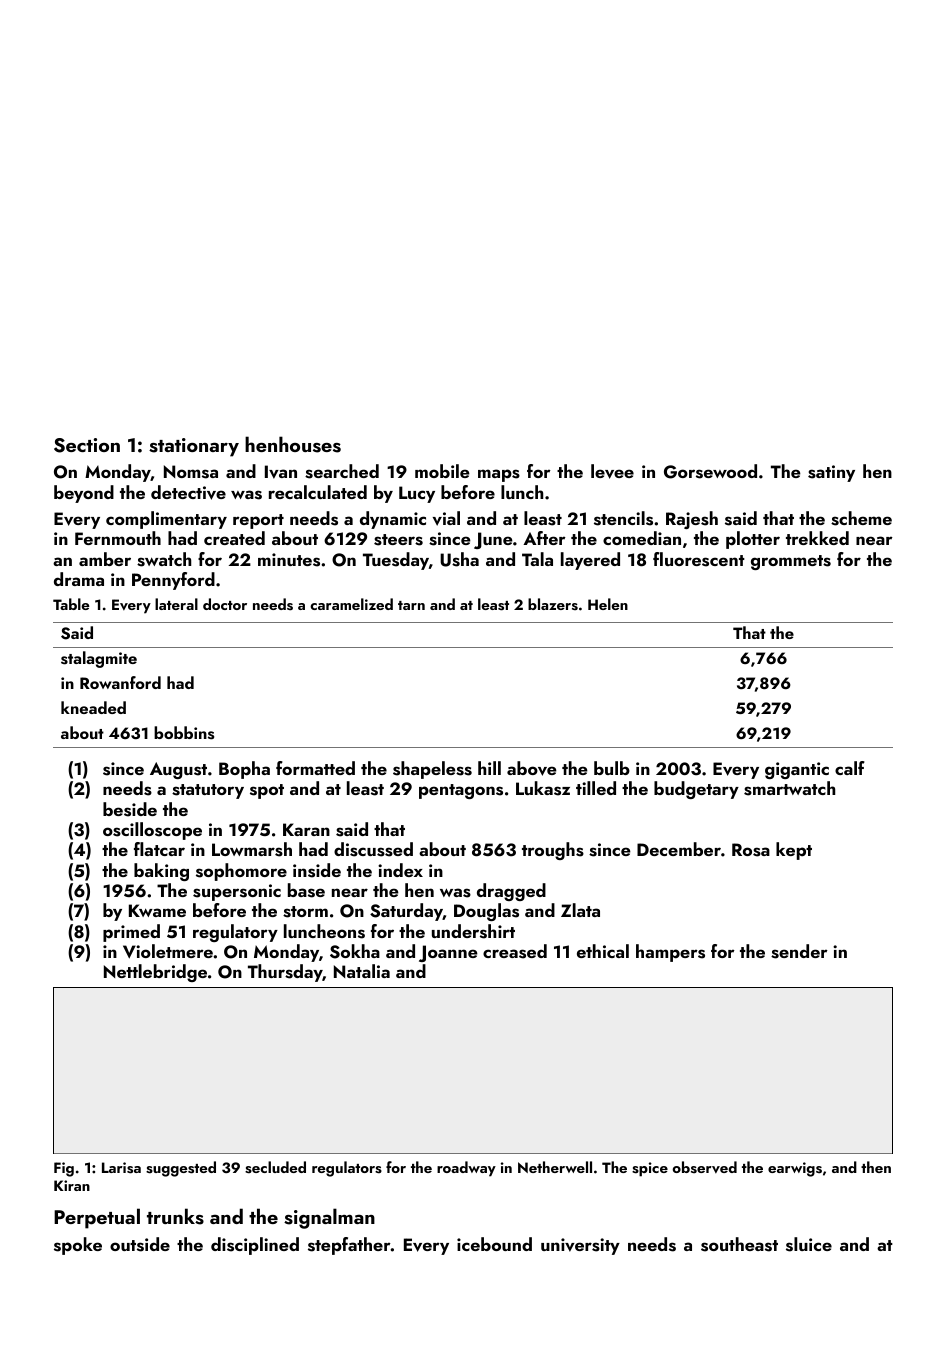 The height and width of the screenshot is (1369, 946). I want to click on Natalia, so click(362, 971).
